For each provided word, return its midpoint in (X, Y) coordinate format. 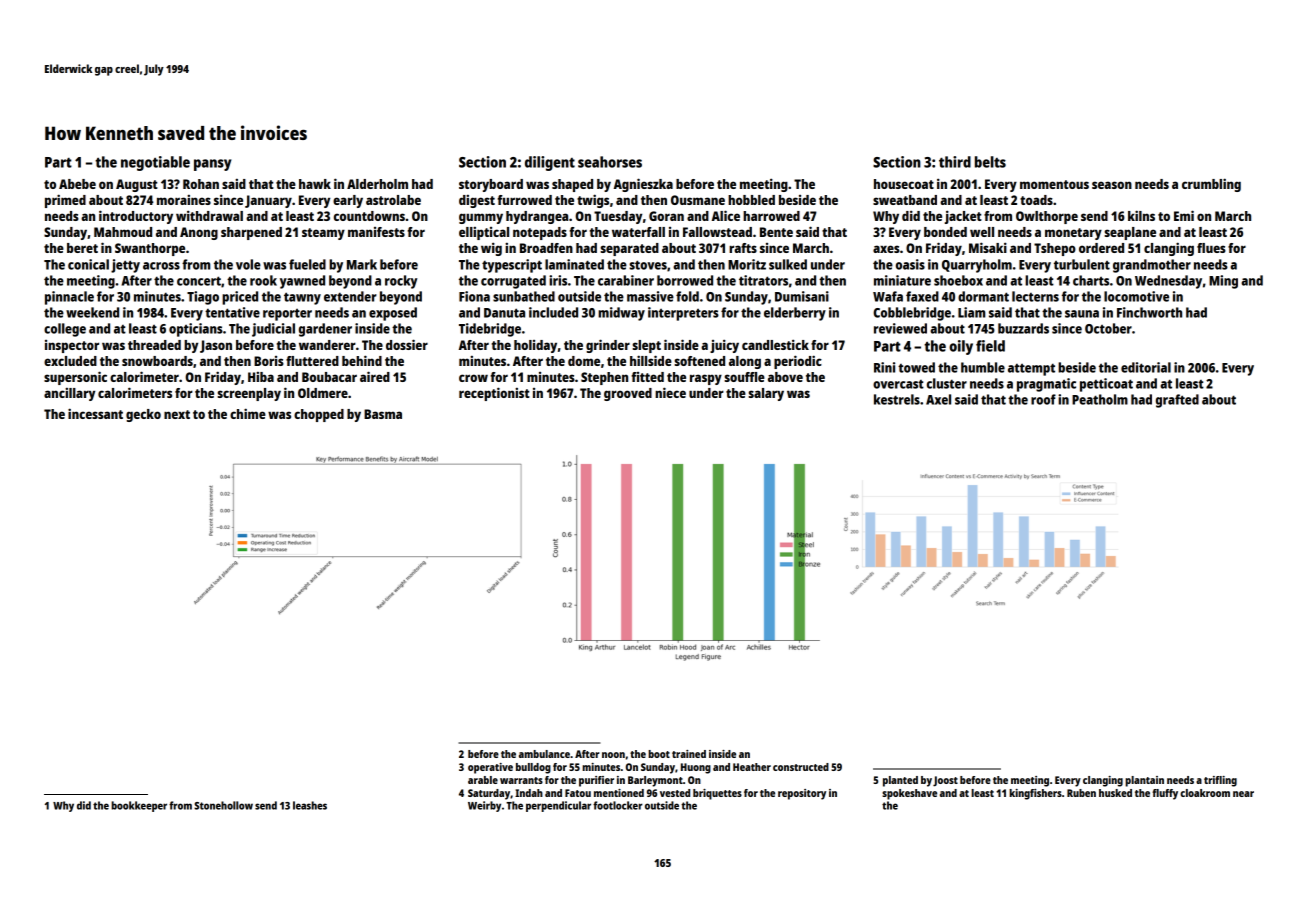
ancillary (69, 394)
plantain (1144, 781)
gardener (325, 330)
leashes (310, 805)
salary (766, 394)
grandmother (1152, 266)
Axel (938, 399)
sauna (1082, 314)
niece (670, 392)
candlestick (775, 344)
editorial (1146, 367)
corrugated (513, 282)
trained (689, 754)
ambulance (544, 754)
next (177, 414)
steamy (323, 234)
